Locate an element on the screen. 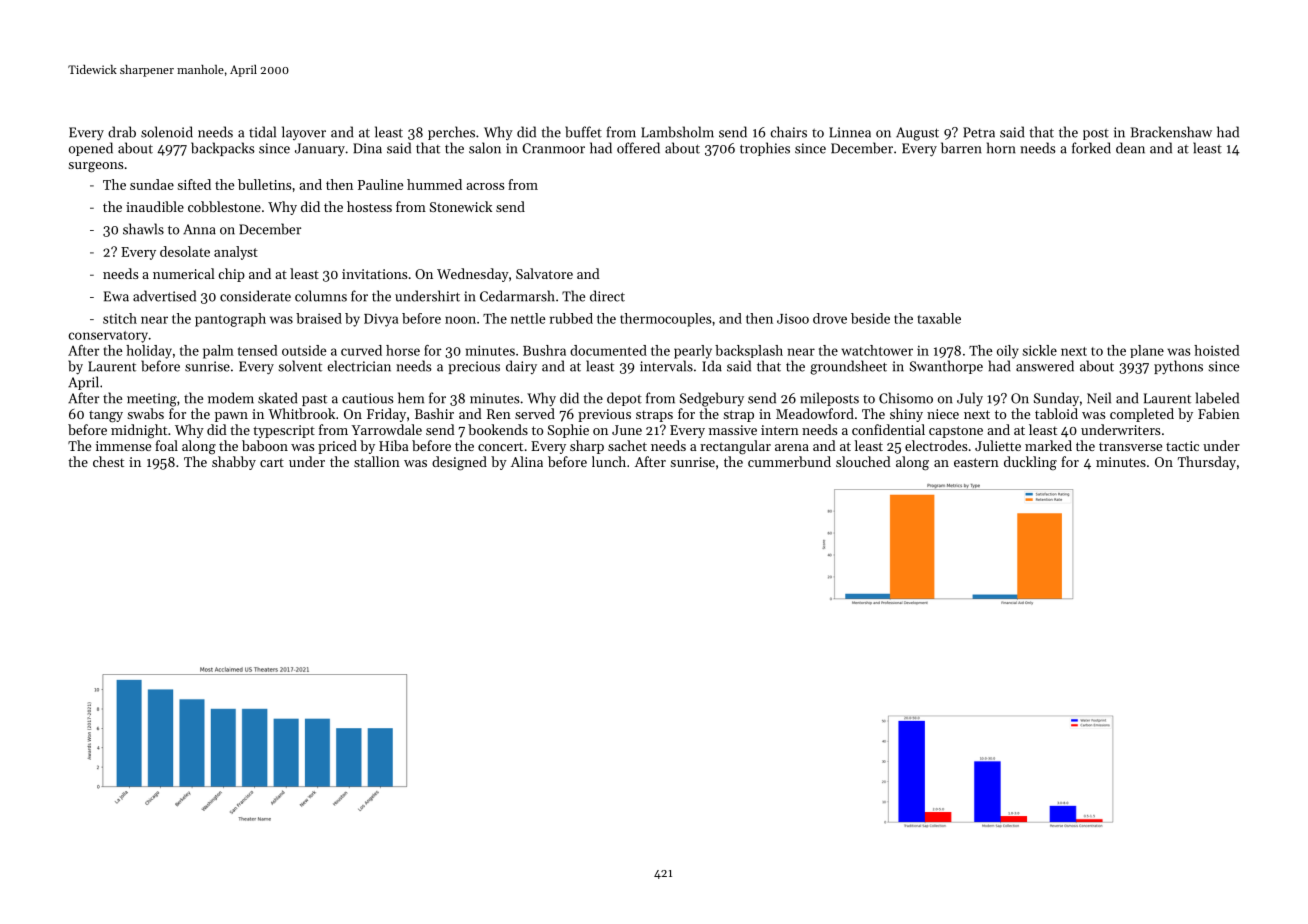 This screenshot has width=1308, height=924. stallion is located at coordinates (377, 461).
